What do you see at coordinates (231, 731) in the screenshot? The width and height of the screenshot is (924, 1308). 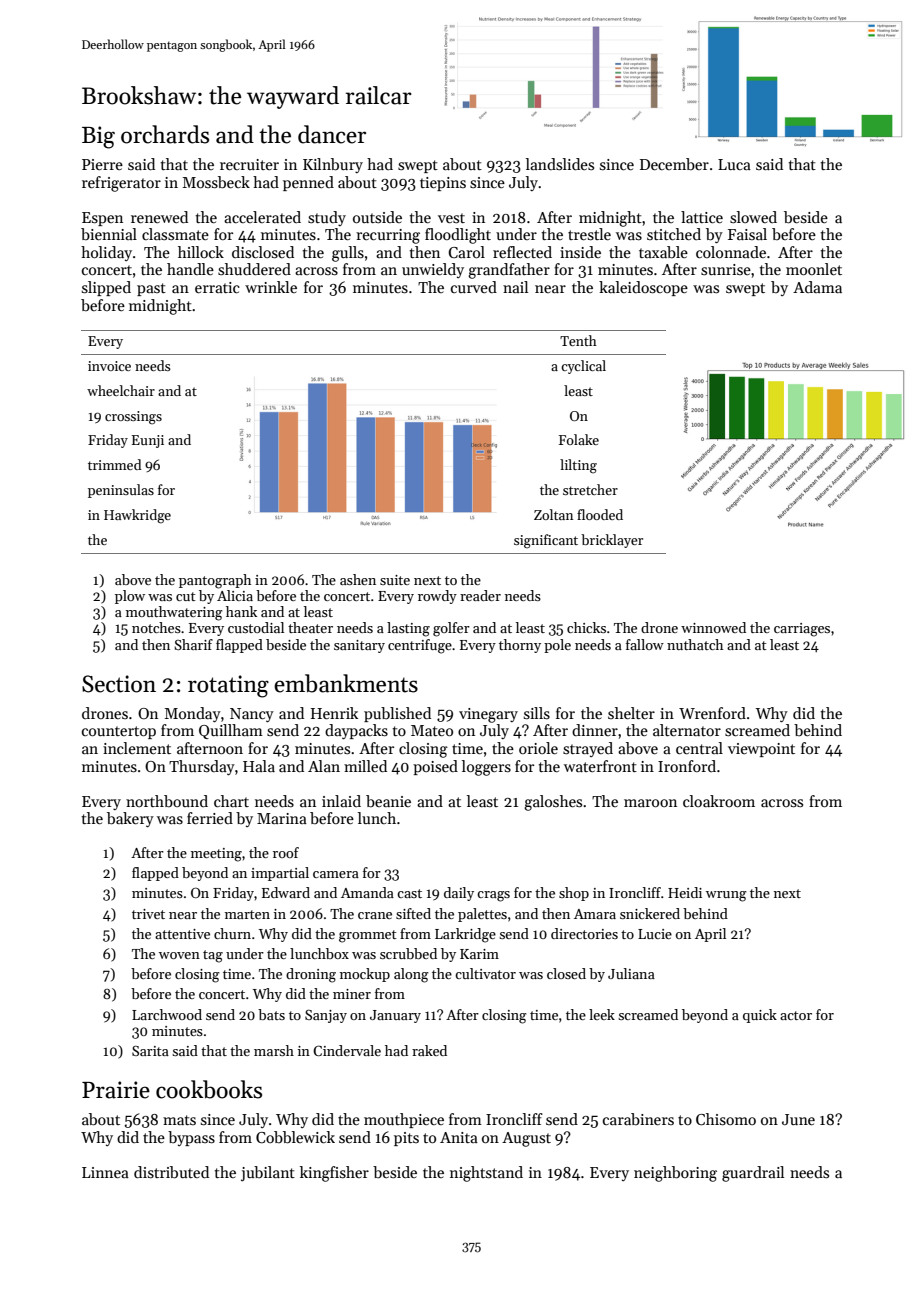 I see `Quillham` at bounding box center [231, 731].
